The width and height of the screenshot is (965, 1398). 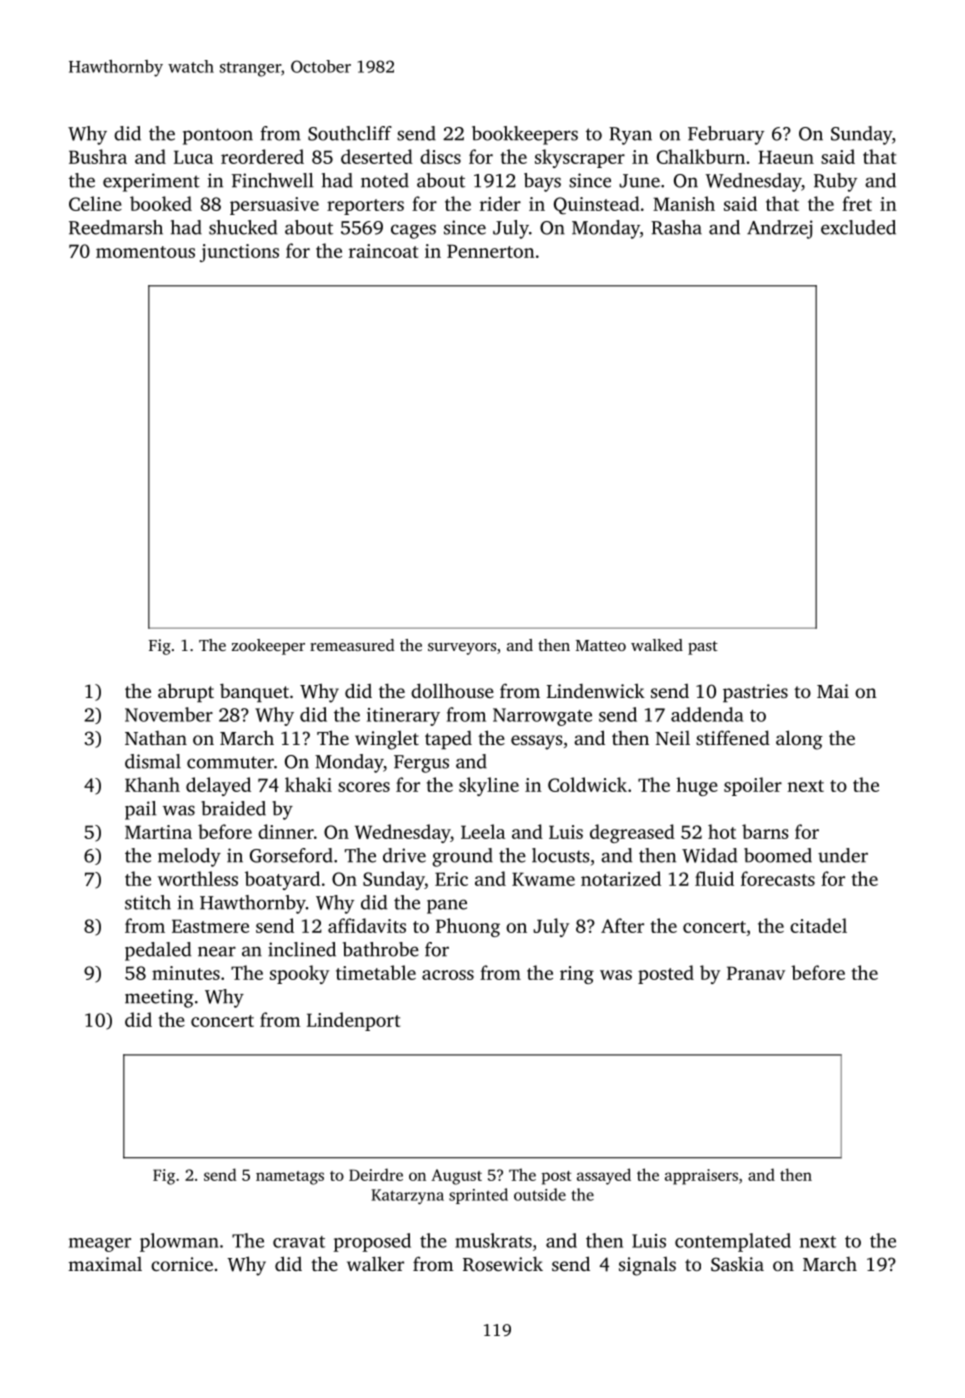 I want to click on Mai, so click(x=833, y=691).
